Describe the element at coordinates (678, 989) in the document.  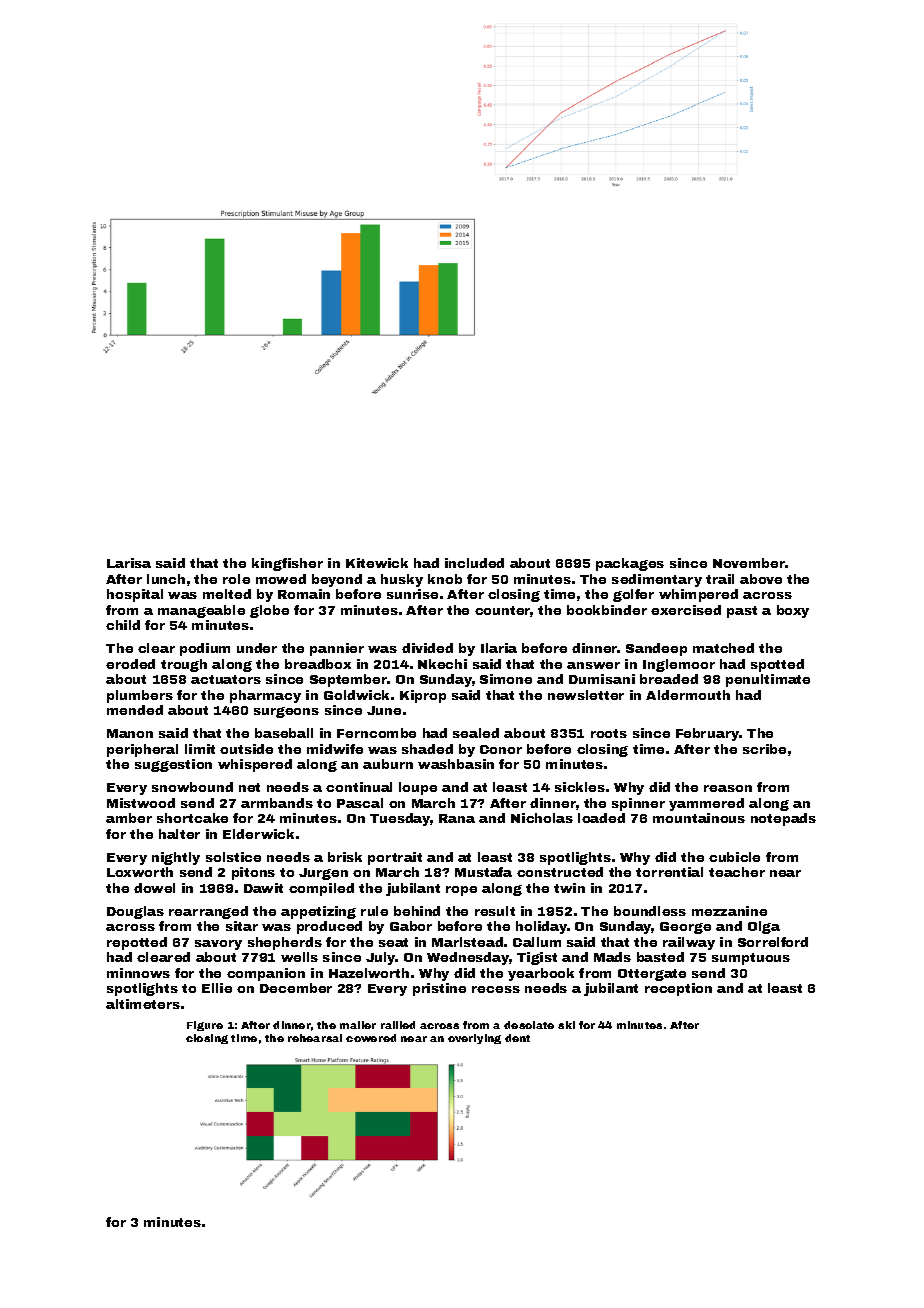
I see `reception` at that location.
